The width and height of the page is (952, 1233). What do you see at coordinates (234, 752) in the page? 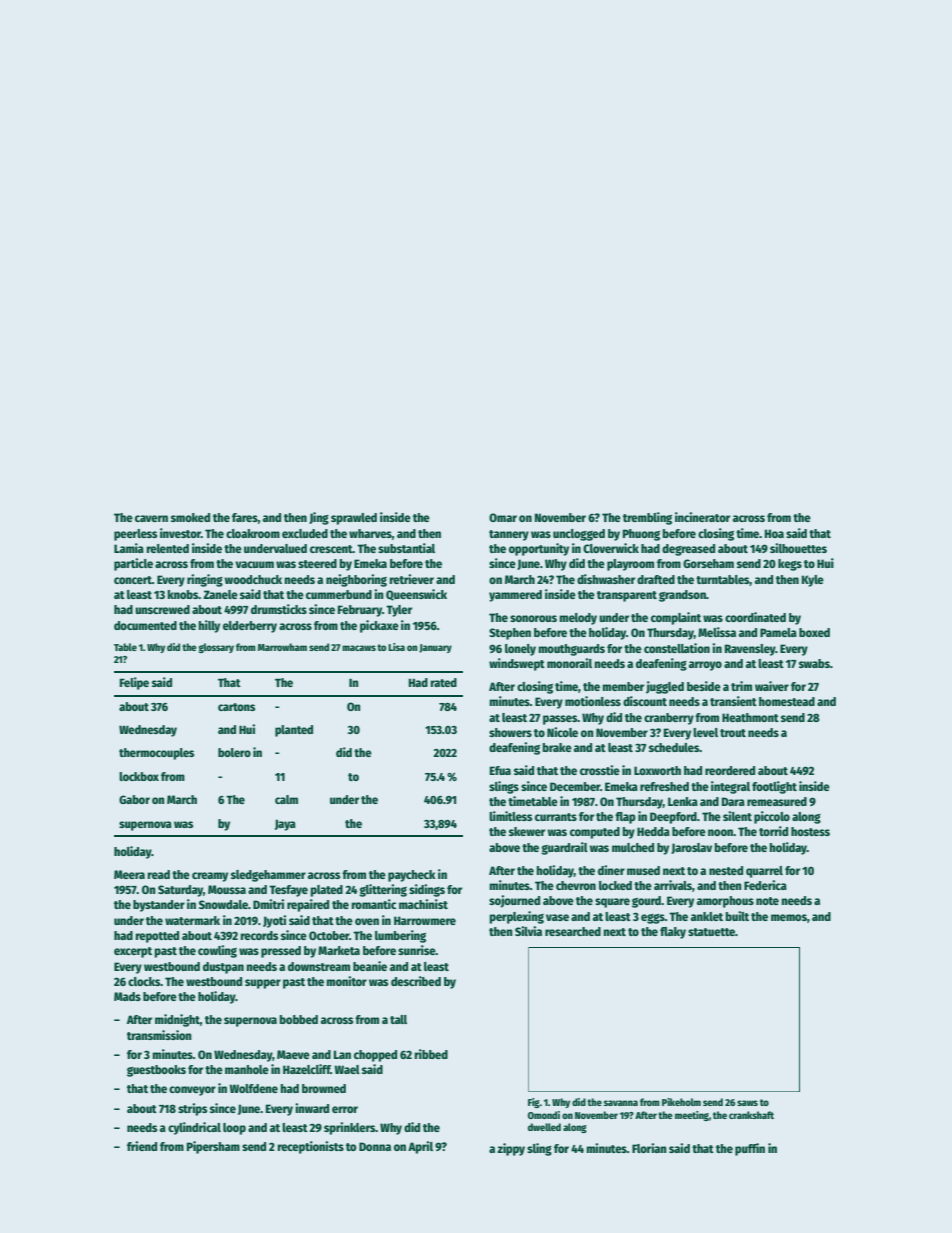
I see `bolero` at bounding box center [234, 752].
